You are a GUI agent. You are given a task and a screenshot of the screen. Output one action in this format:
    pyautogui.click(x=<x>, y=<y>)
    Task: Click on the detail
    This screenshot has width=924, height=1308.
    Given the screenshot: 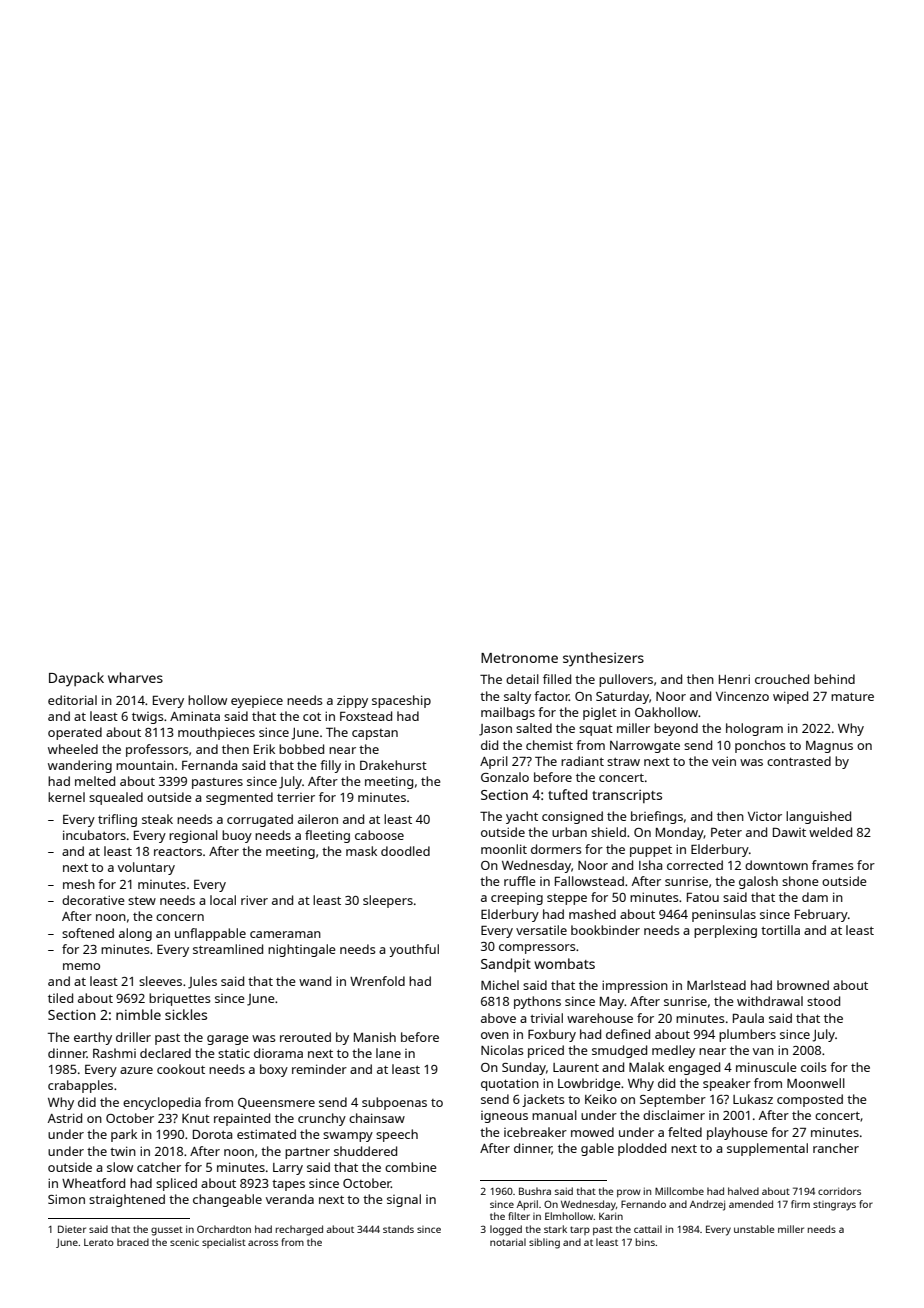 What is the action you would take?
    pyautogui.click(x=522, y=679)
